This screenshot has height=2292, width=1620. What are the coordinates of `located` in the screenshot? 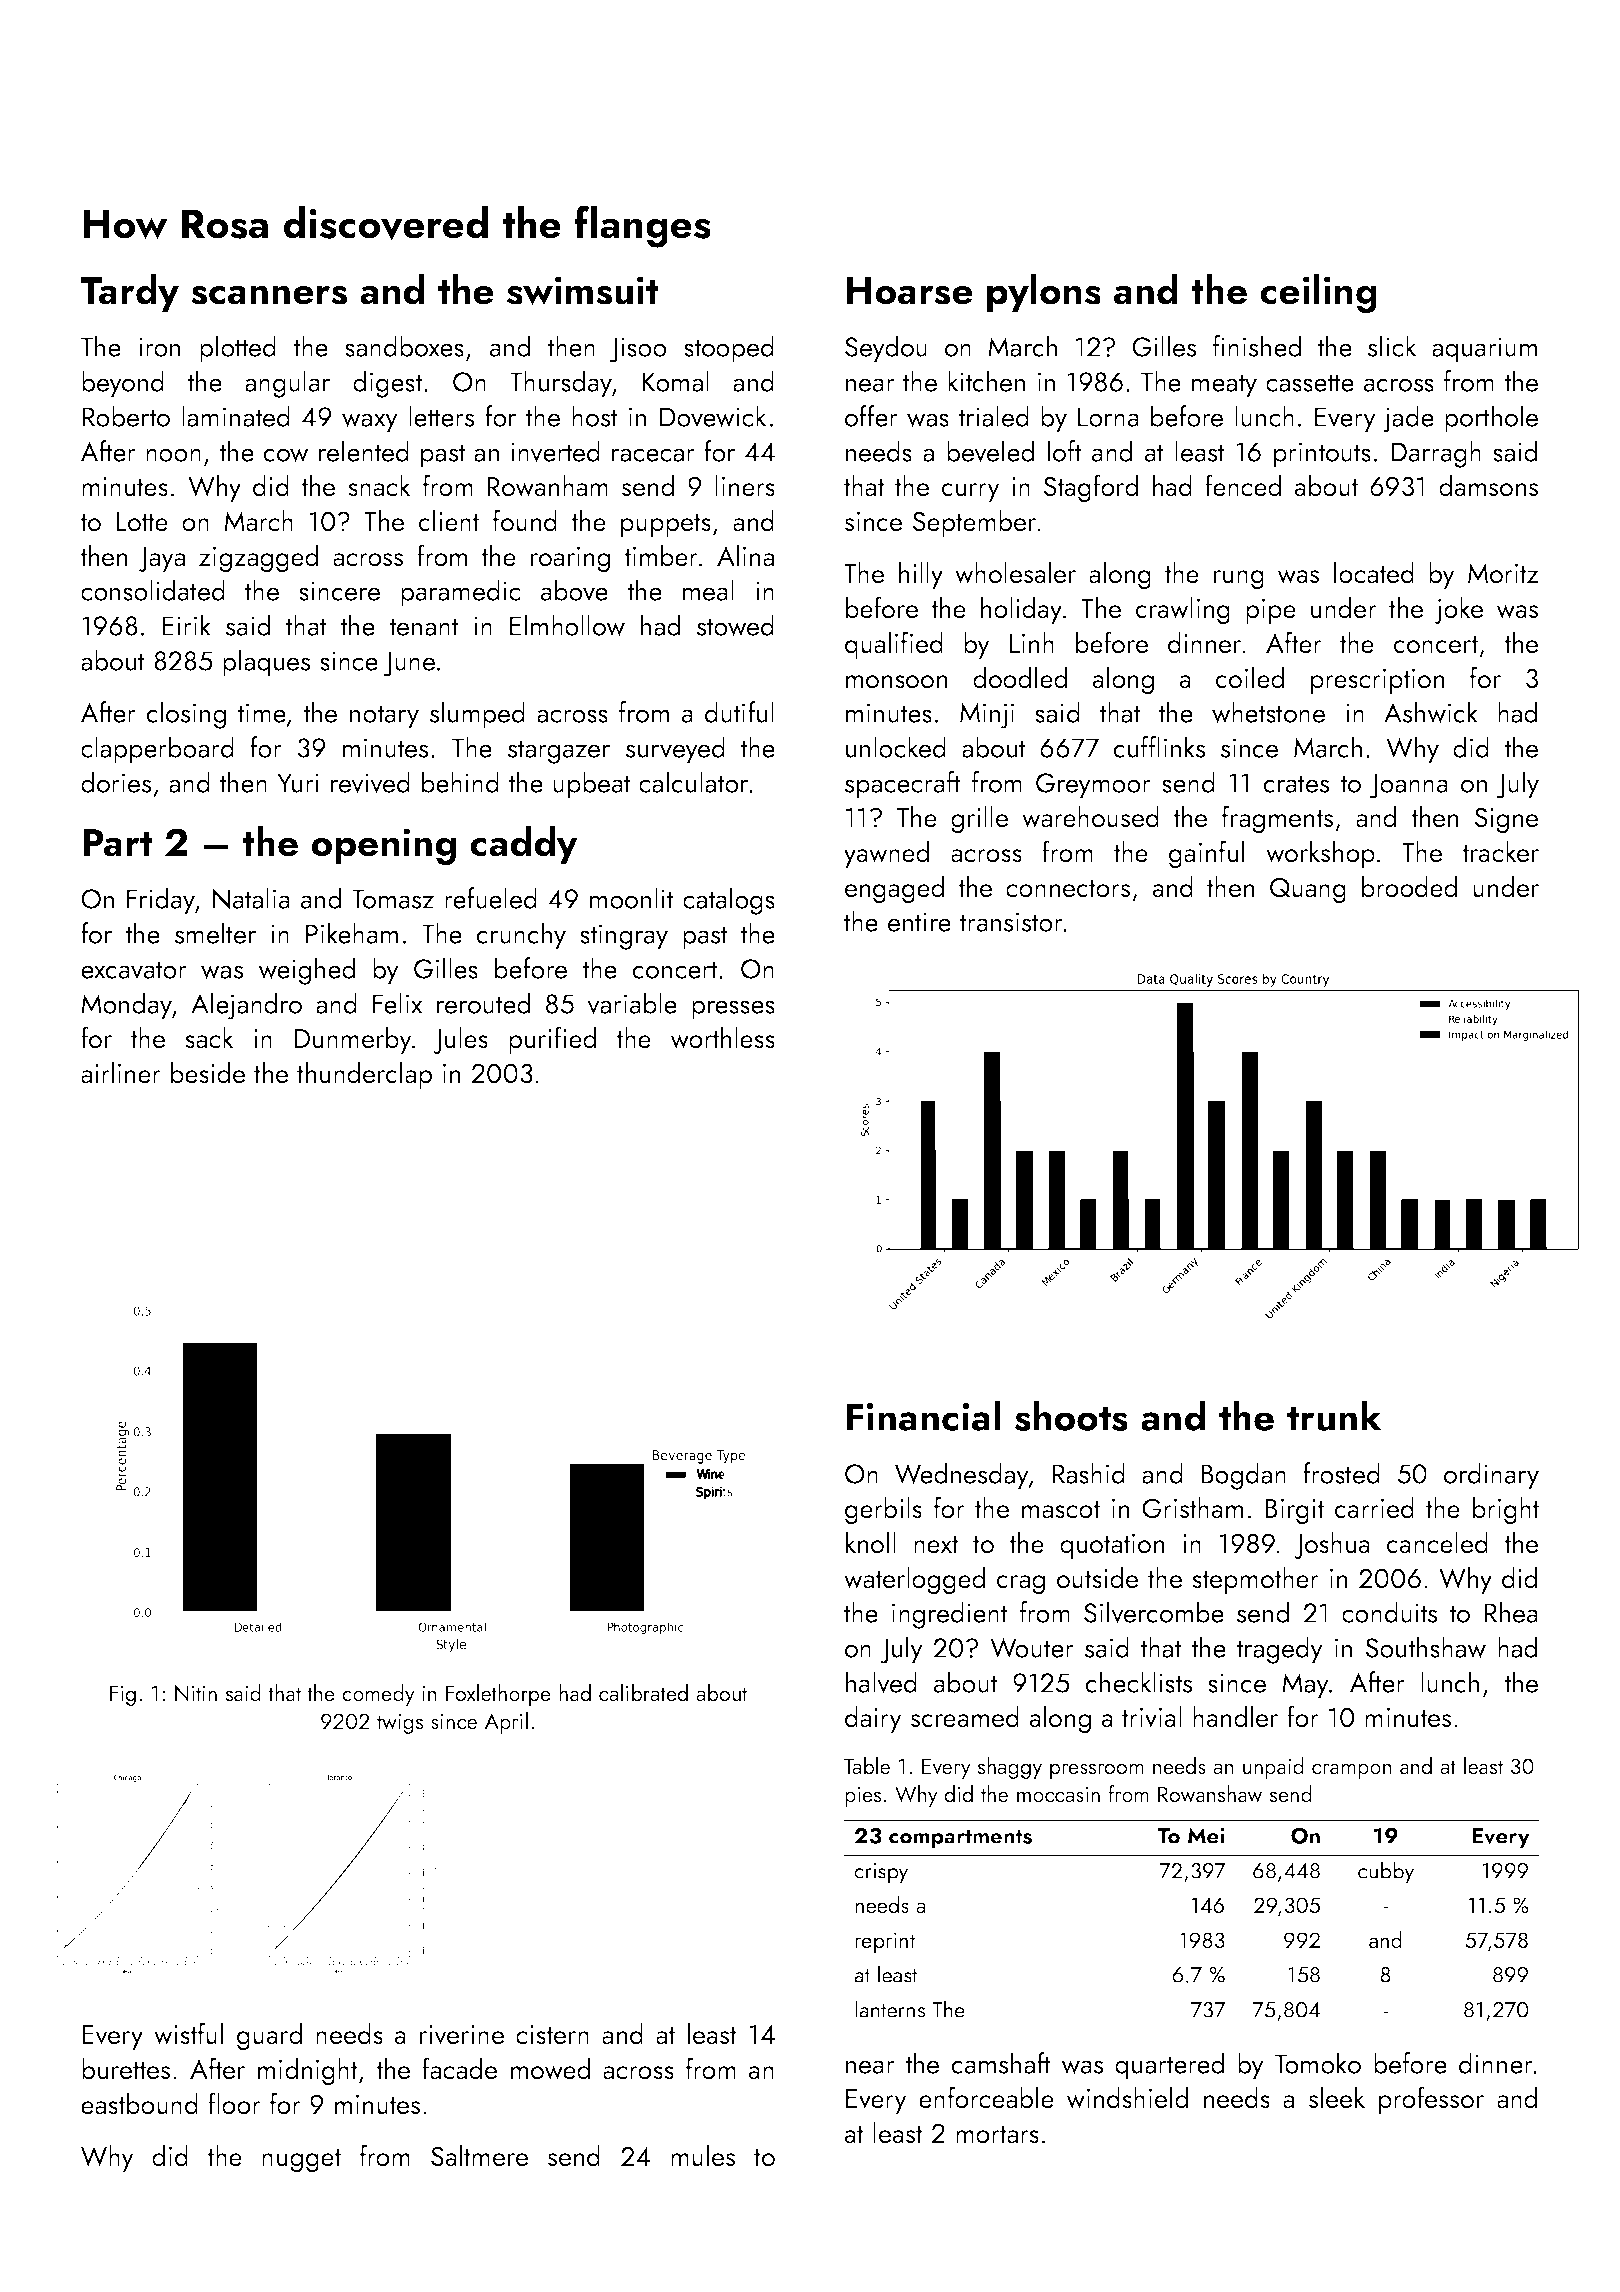 It's located at (1374, 573).
